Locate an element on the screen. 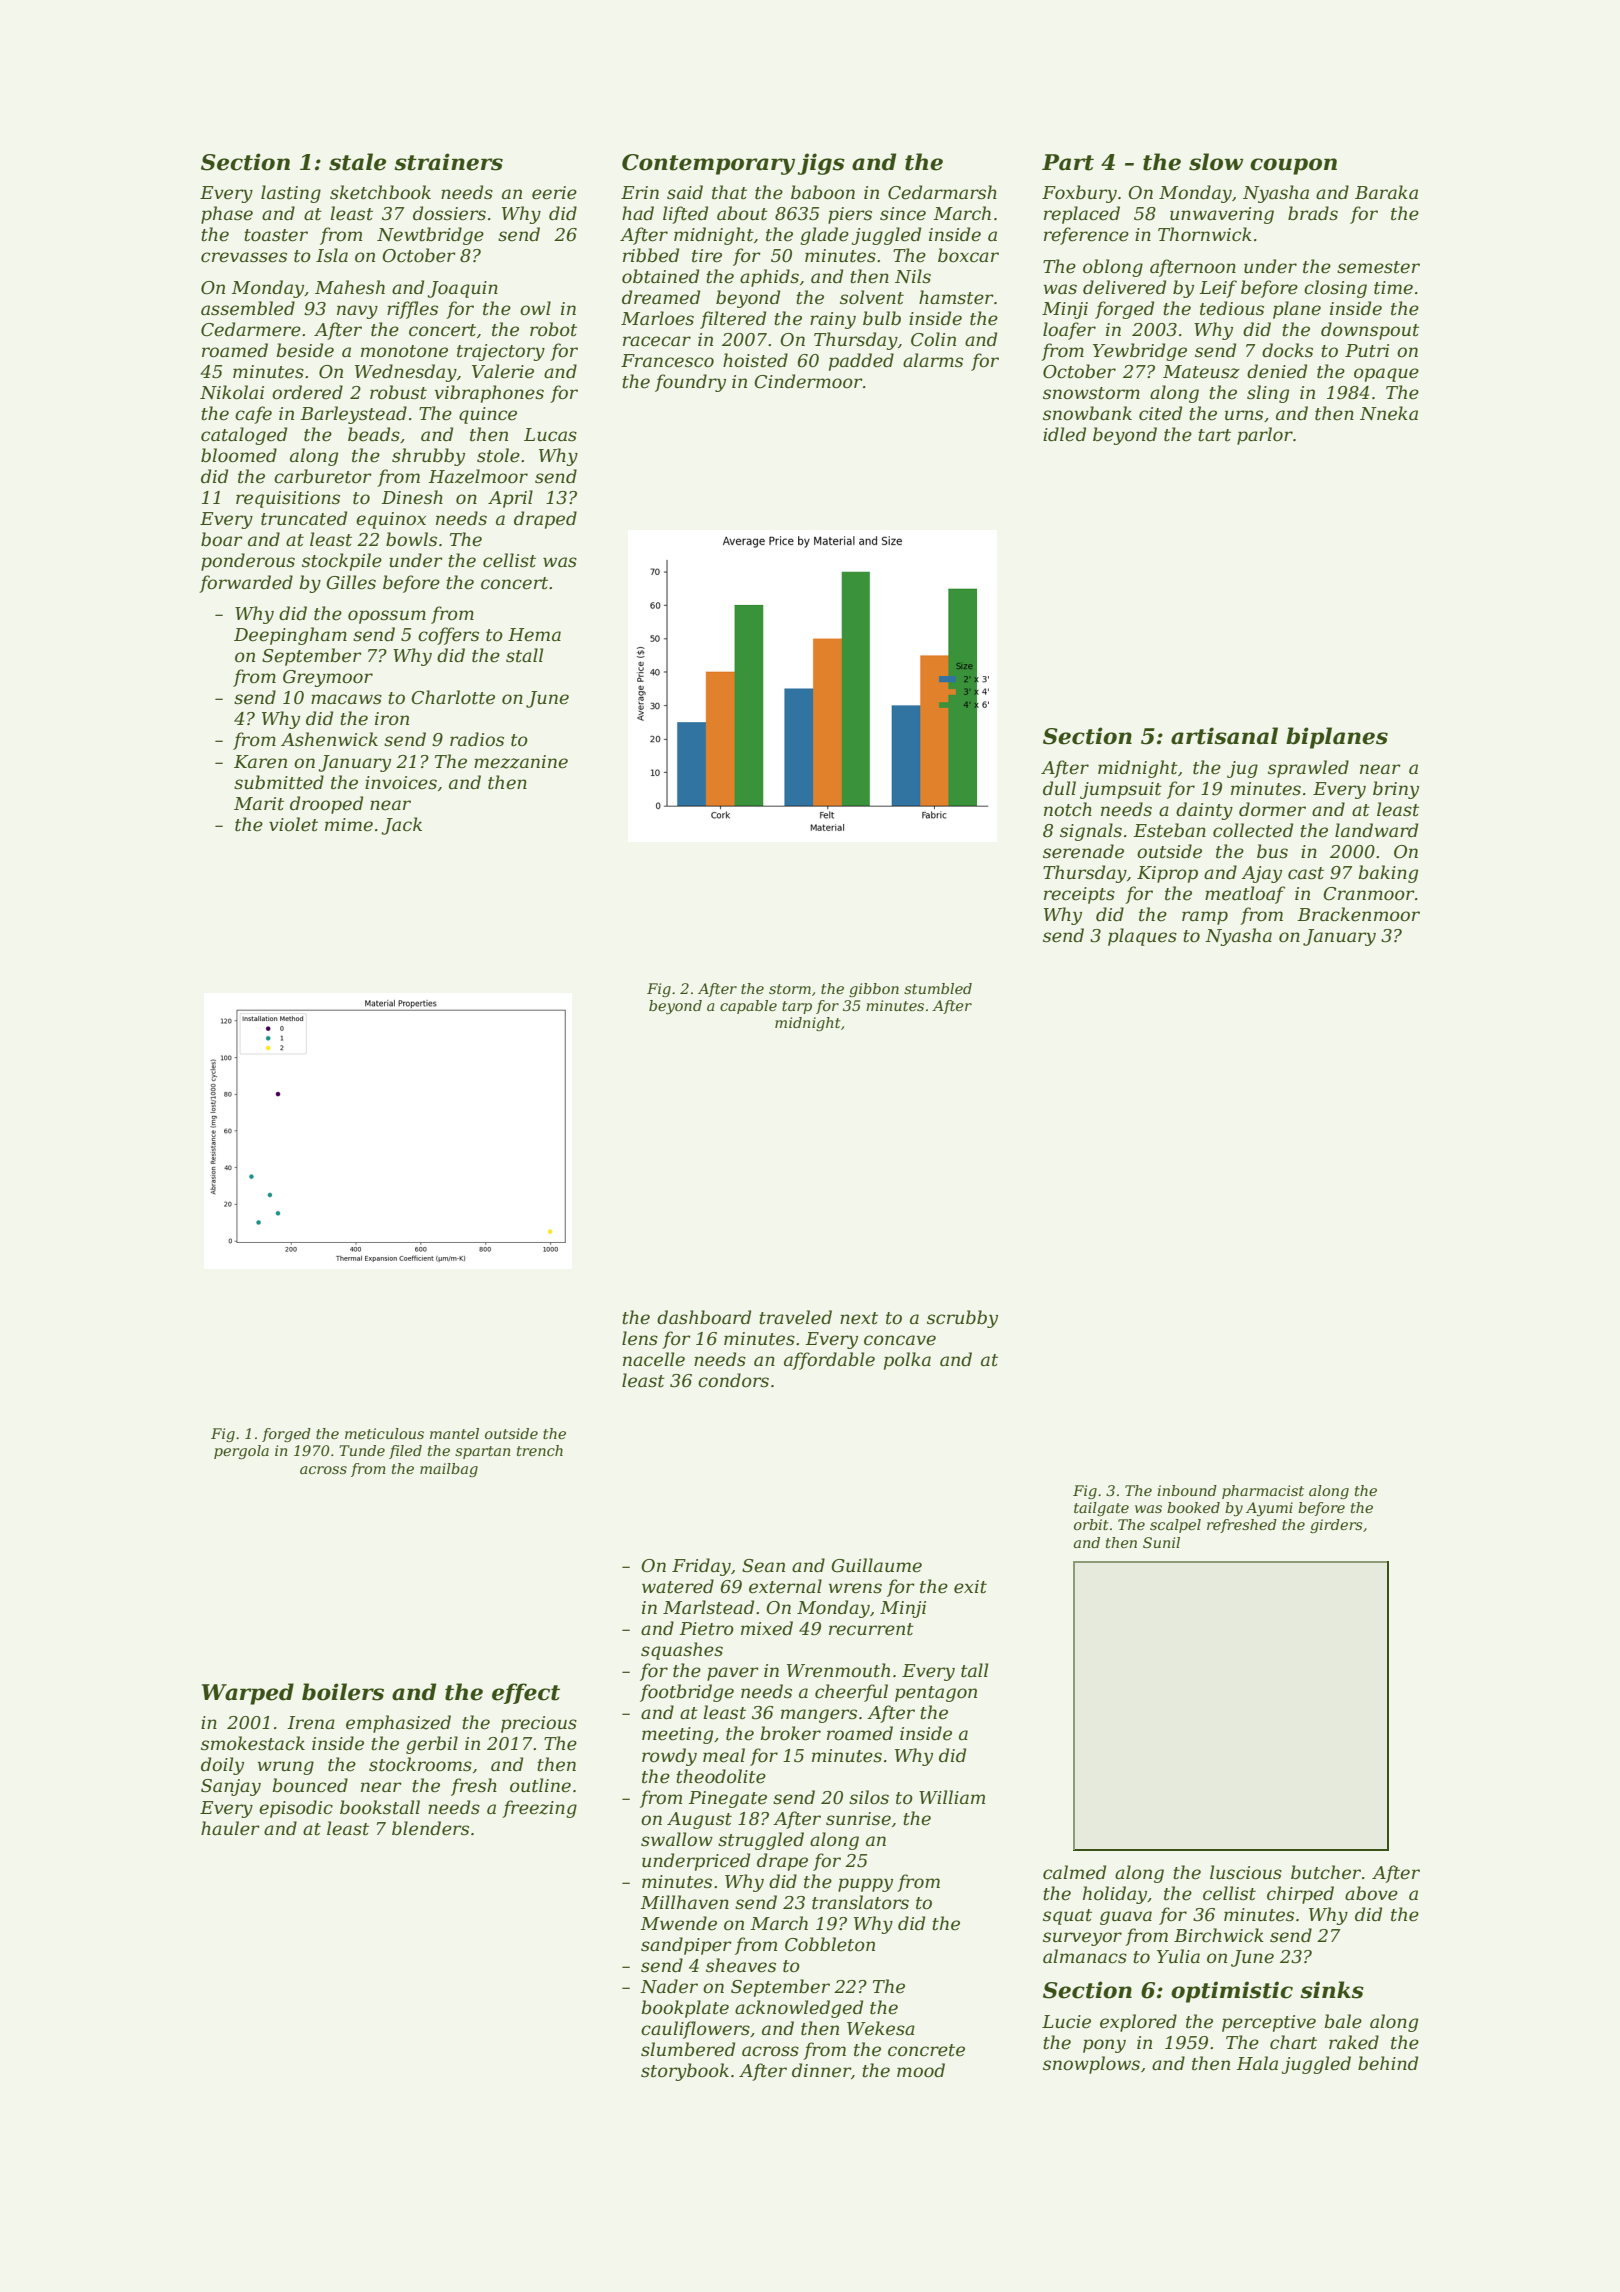 Image resolution: width=1620 pixels, height=2292 pixels. girders is located at coordinates (1336, 1526).
